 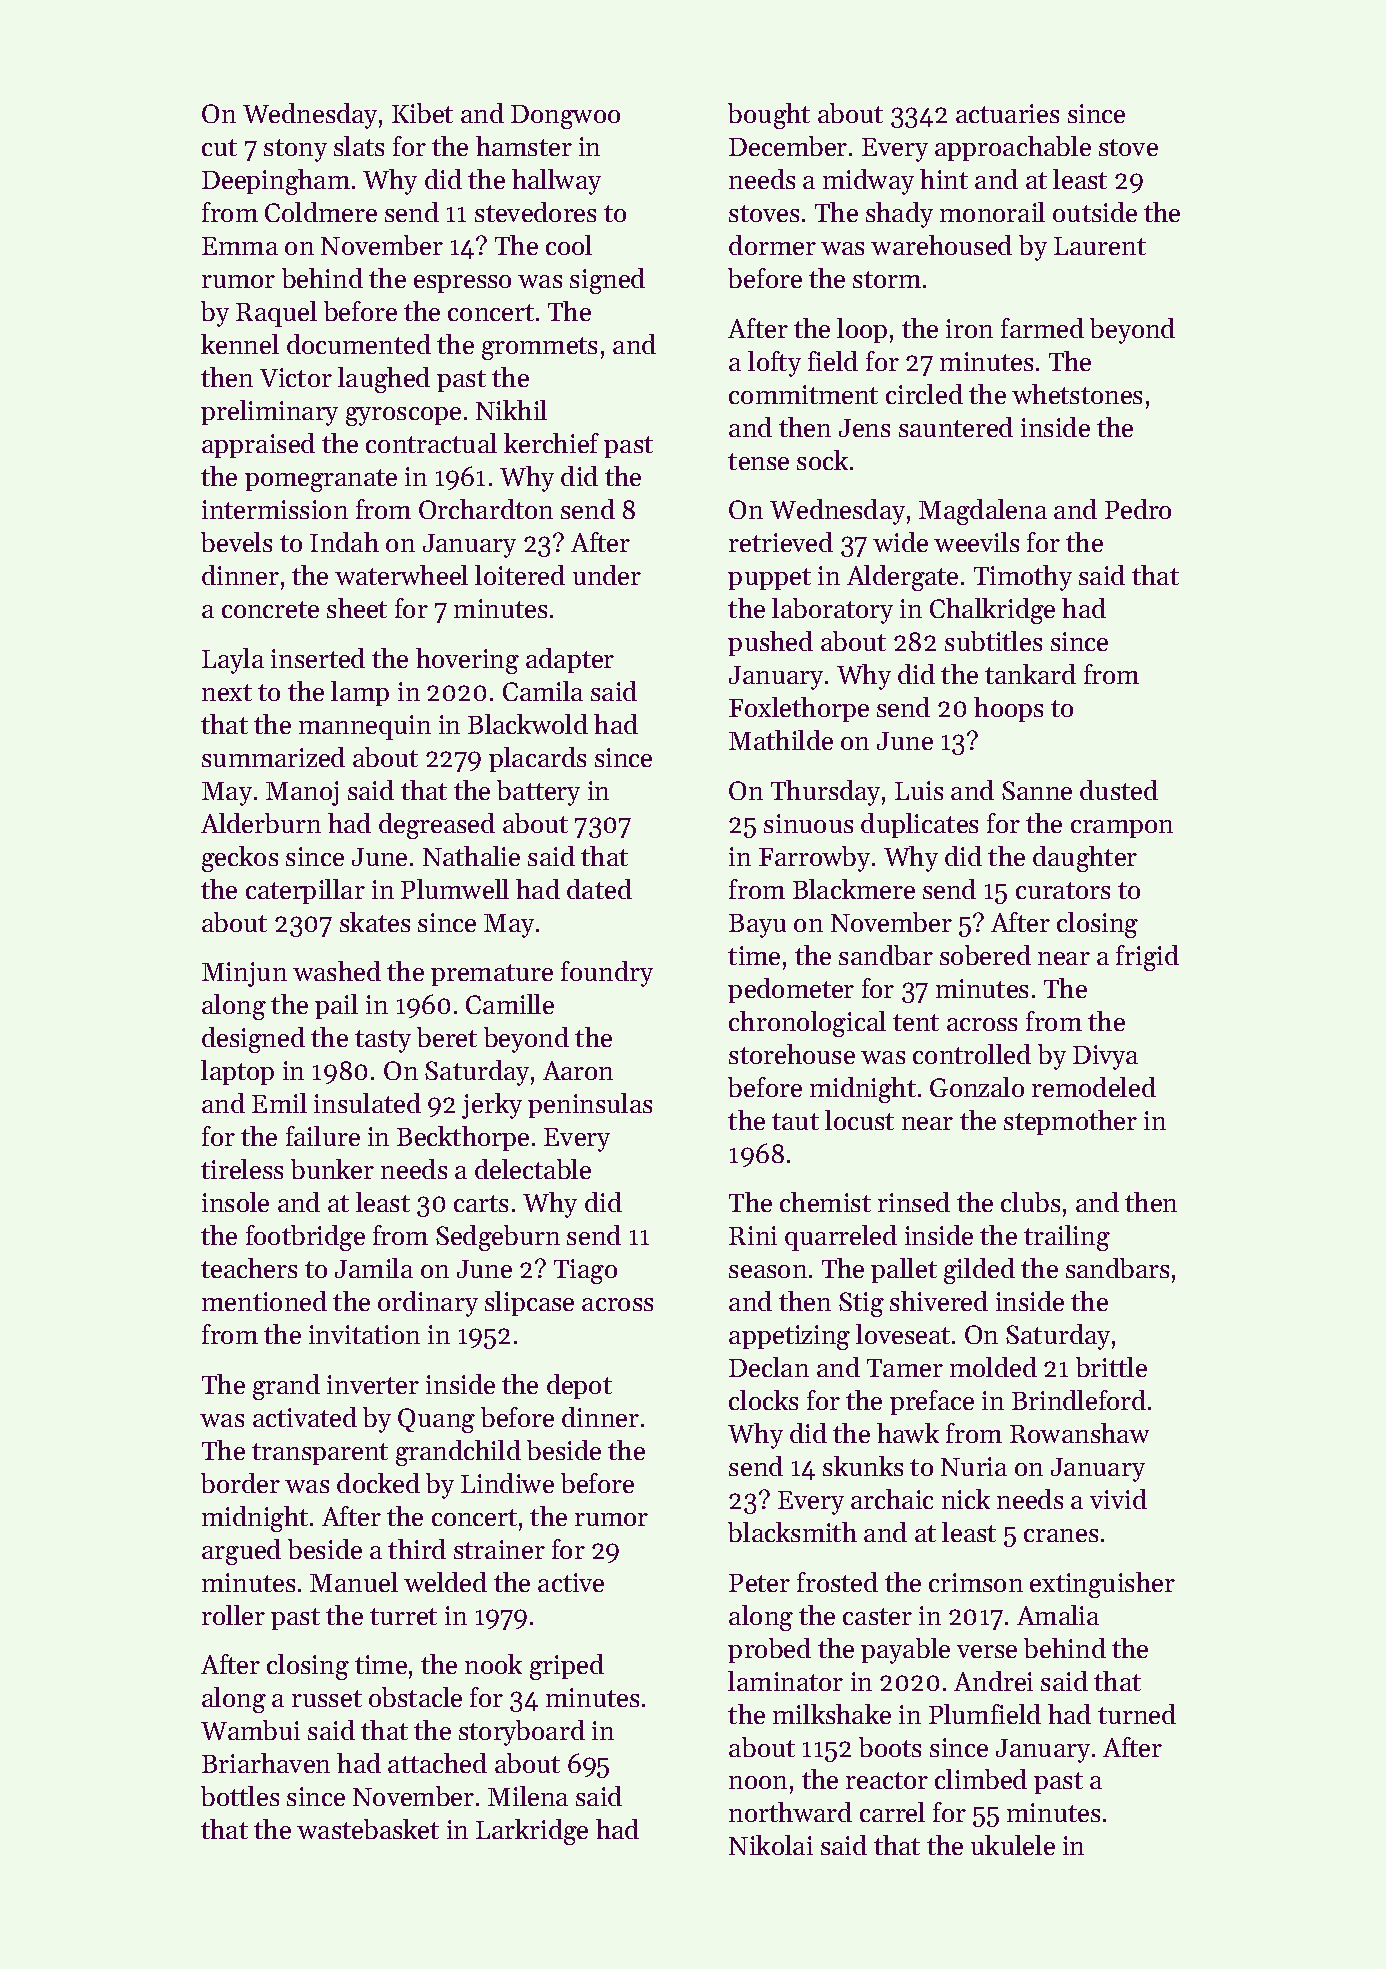 What do you see at coordinates (567, 1667) in the page?
I see `griped` at bounding box center [567, 1667].
